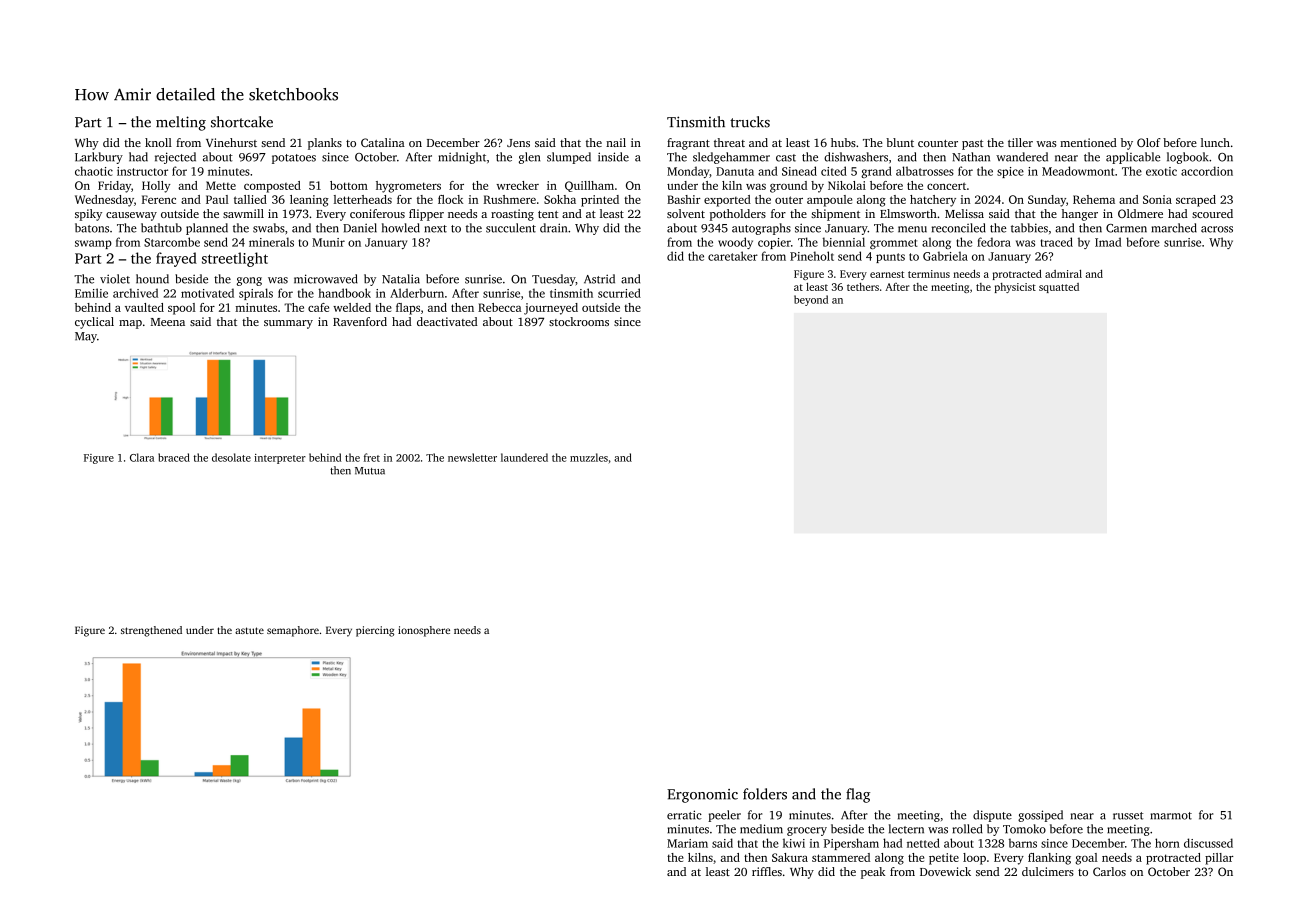 This page has height=924, width=1308. I want to click on squatted, so click(1059, 288).
